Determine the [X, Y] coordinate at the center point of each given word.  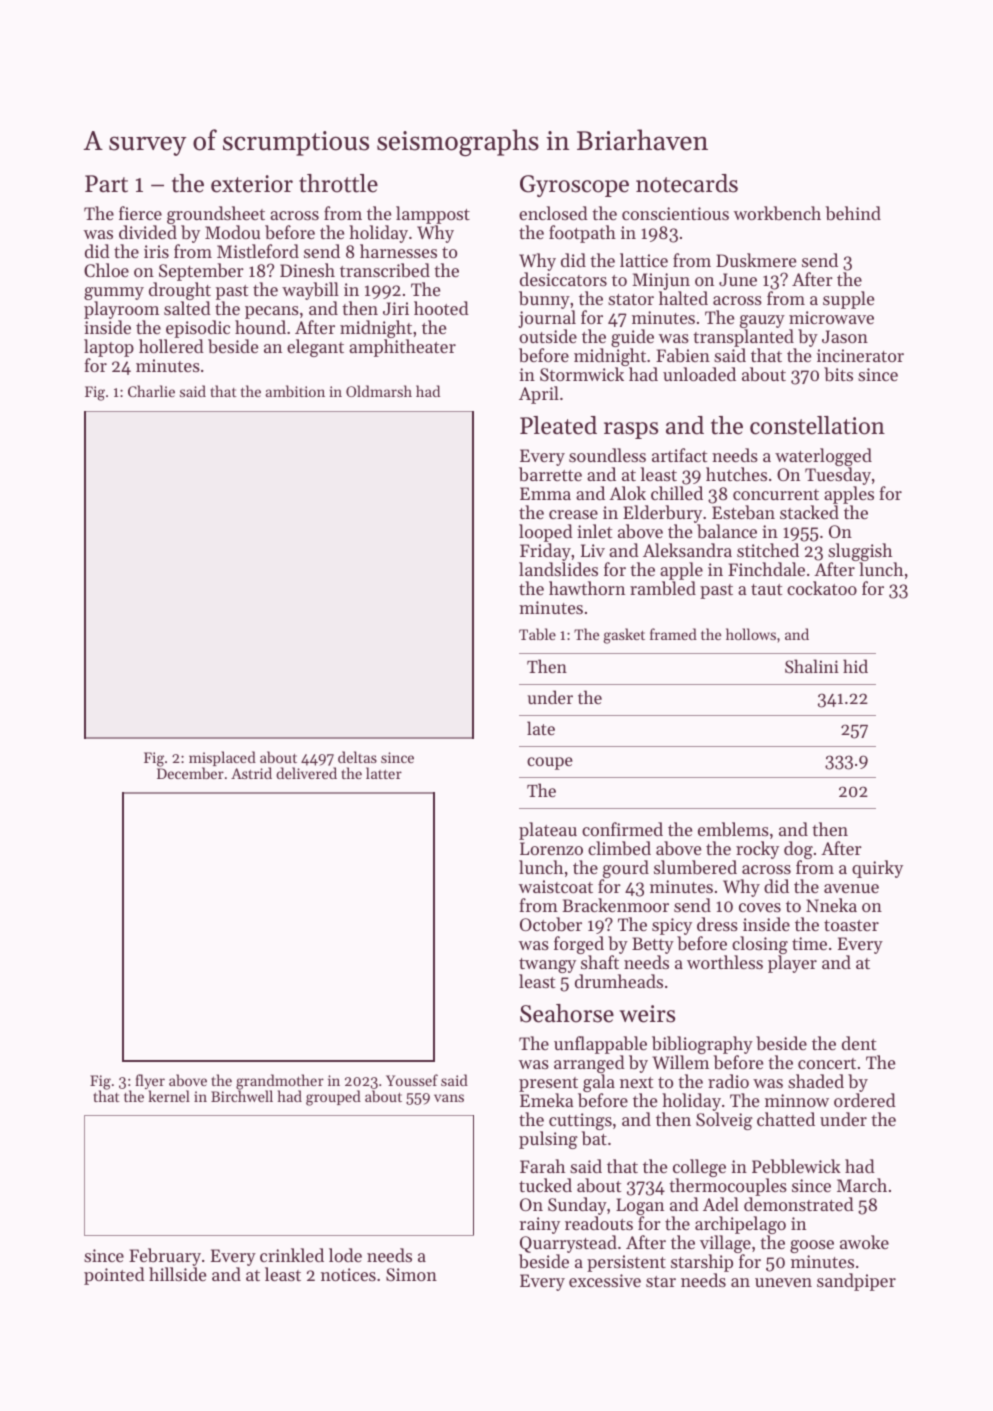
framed [673, 634]
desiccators [563, 279]
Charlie [151, 391]
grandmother [280, 1082]
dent [859, 1043]
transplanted [743, 338]
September [201, 272]
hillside [177, 1274]
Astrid [251, 773]
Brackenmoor [615, 905]
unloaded [699, 374]
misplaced [222, 758]
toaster [851, 925]
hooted [441, 308]
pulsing [548, 1140]
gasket [624, 636]
